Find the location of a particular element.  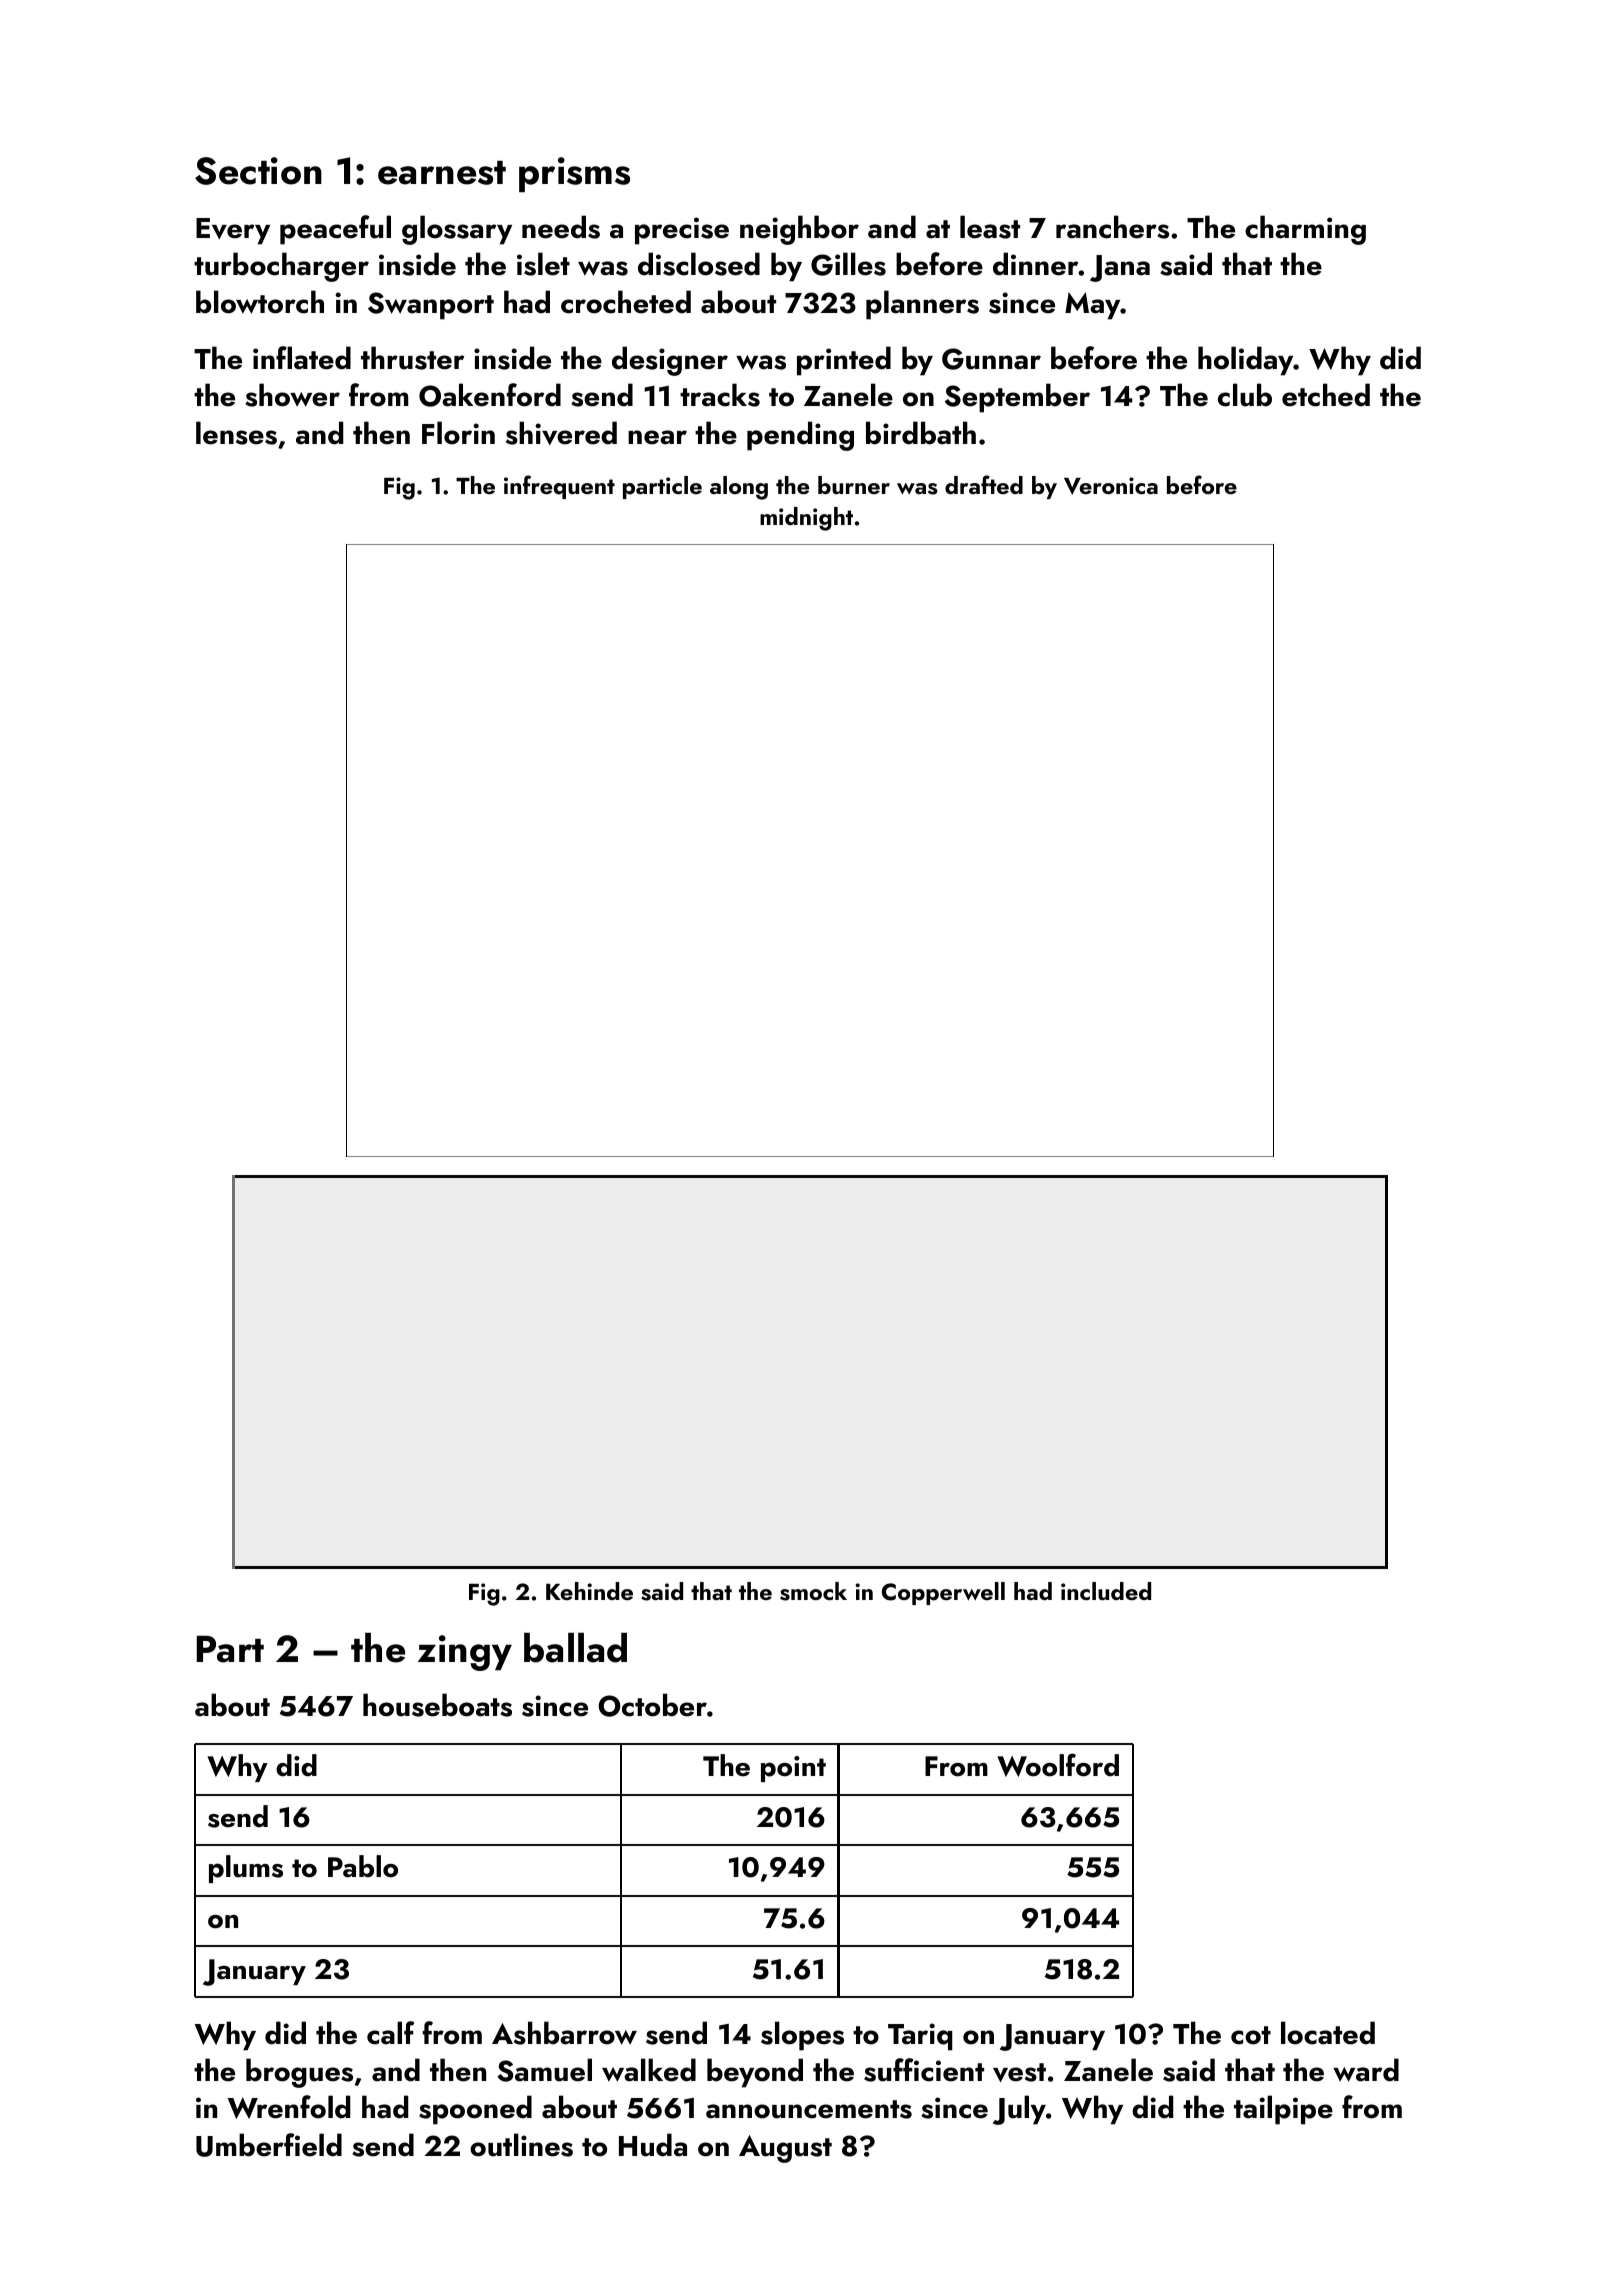

etched is located at coordinates (1326, 395).
